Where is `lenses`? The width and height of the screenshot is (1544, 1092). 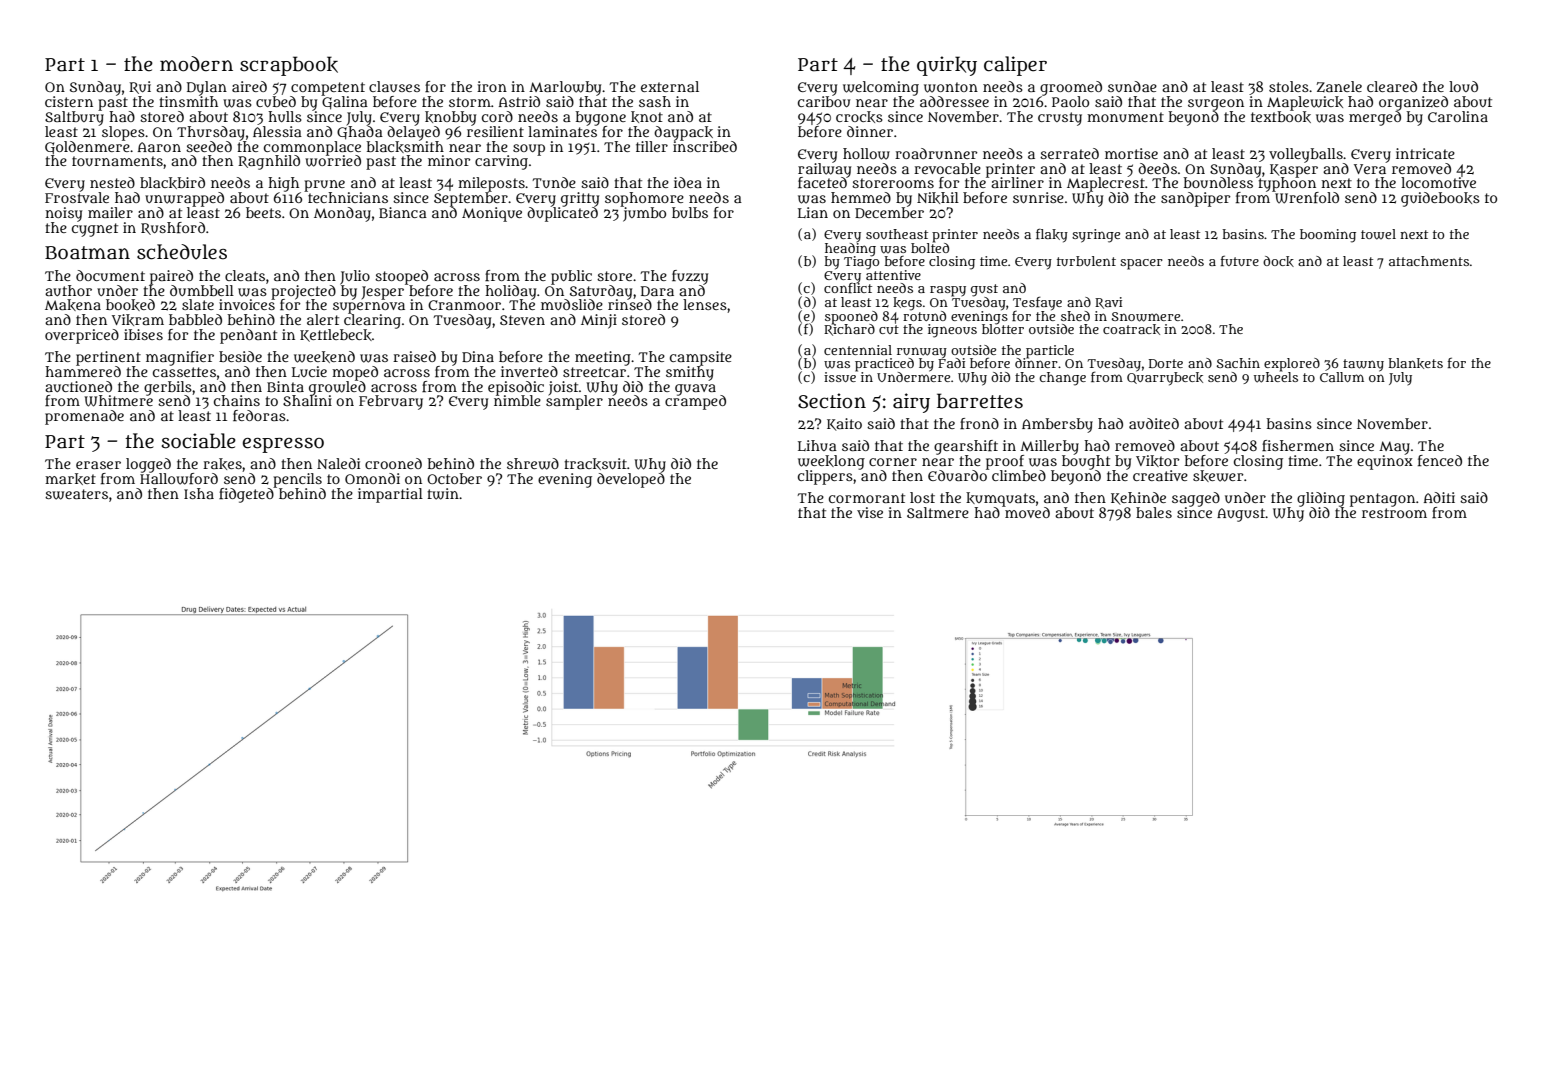 lenses is located at coordinates (705, 304).
